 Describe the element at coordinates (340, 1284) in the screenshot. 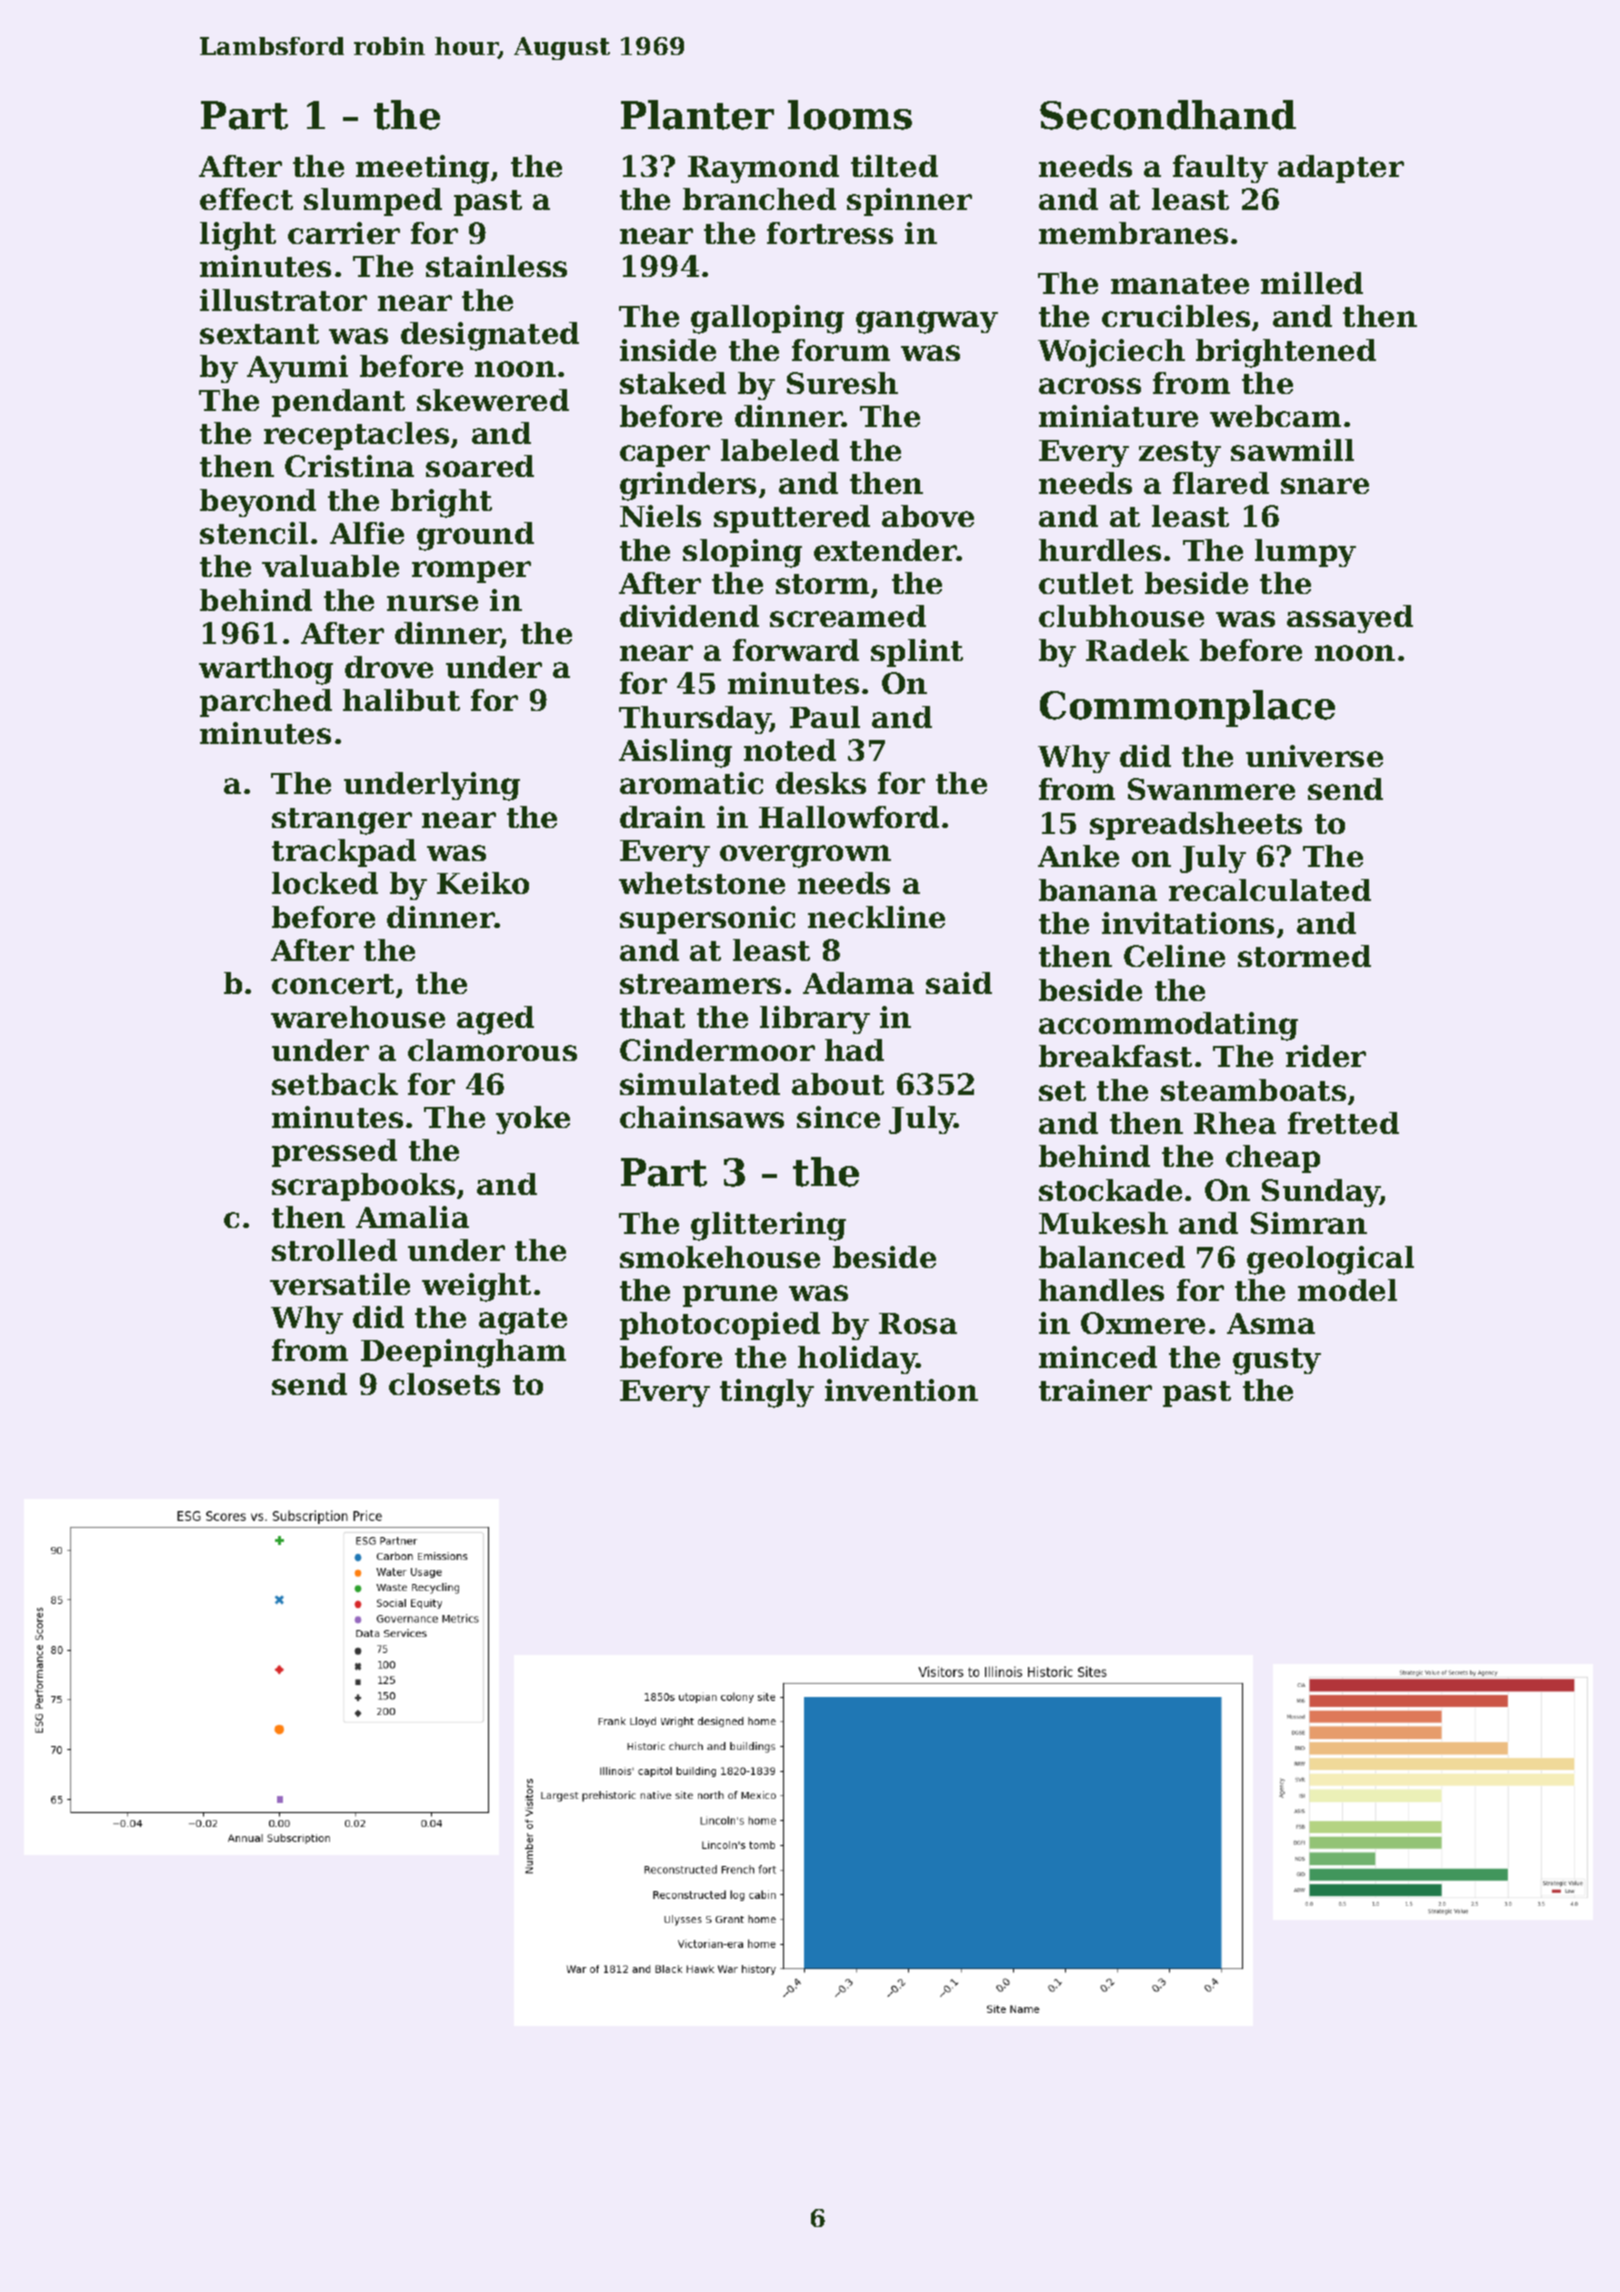

I see `versatile` at that location.
